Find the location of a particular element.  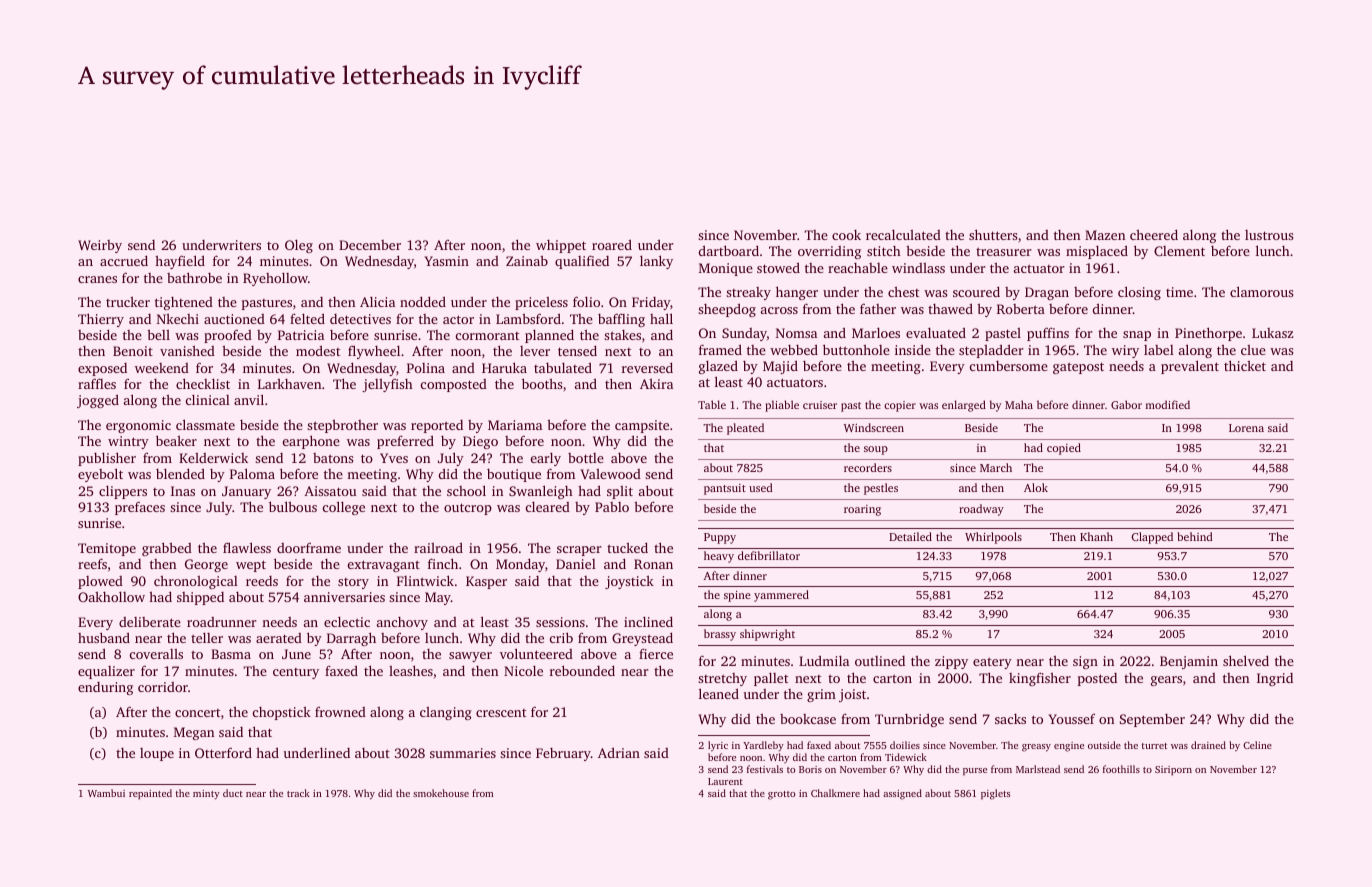

lyric is located at coordinates (718, 746).
